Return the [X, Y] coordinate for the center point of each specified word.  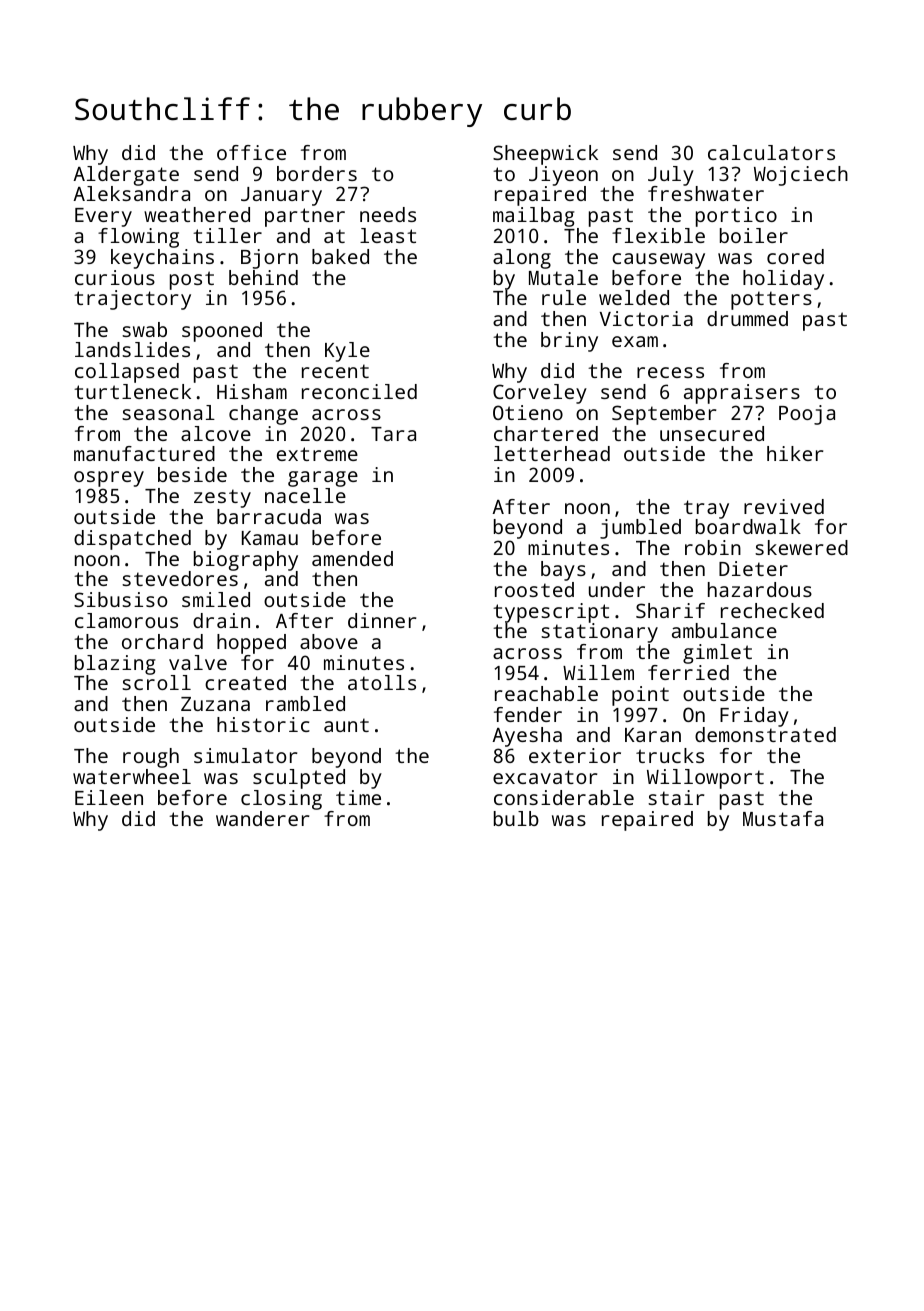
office [251, 152]
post [192, 280]
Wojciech [801, 176]
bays [563, 571]
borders [317, 173]
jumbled [640, 529]
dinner [382, 620]
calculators [771, 152]
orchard [162, 641]
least [388, 235]
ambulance [724, 630]
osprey [109, 479]
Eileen [109, 797]
